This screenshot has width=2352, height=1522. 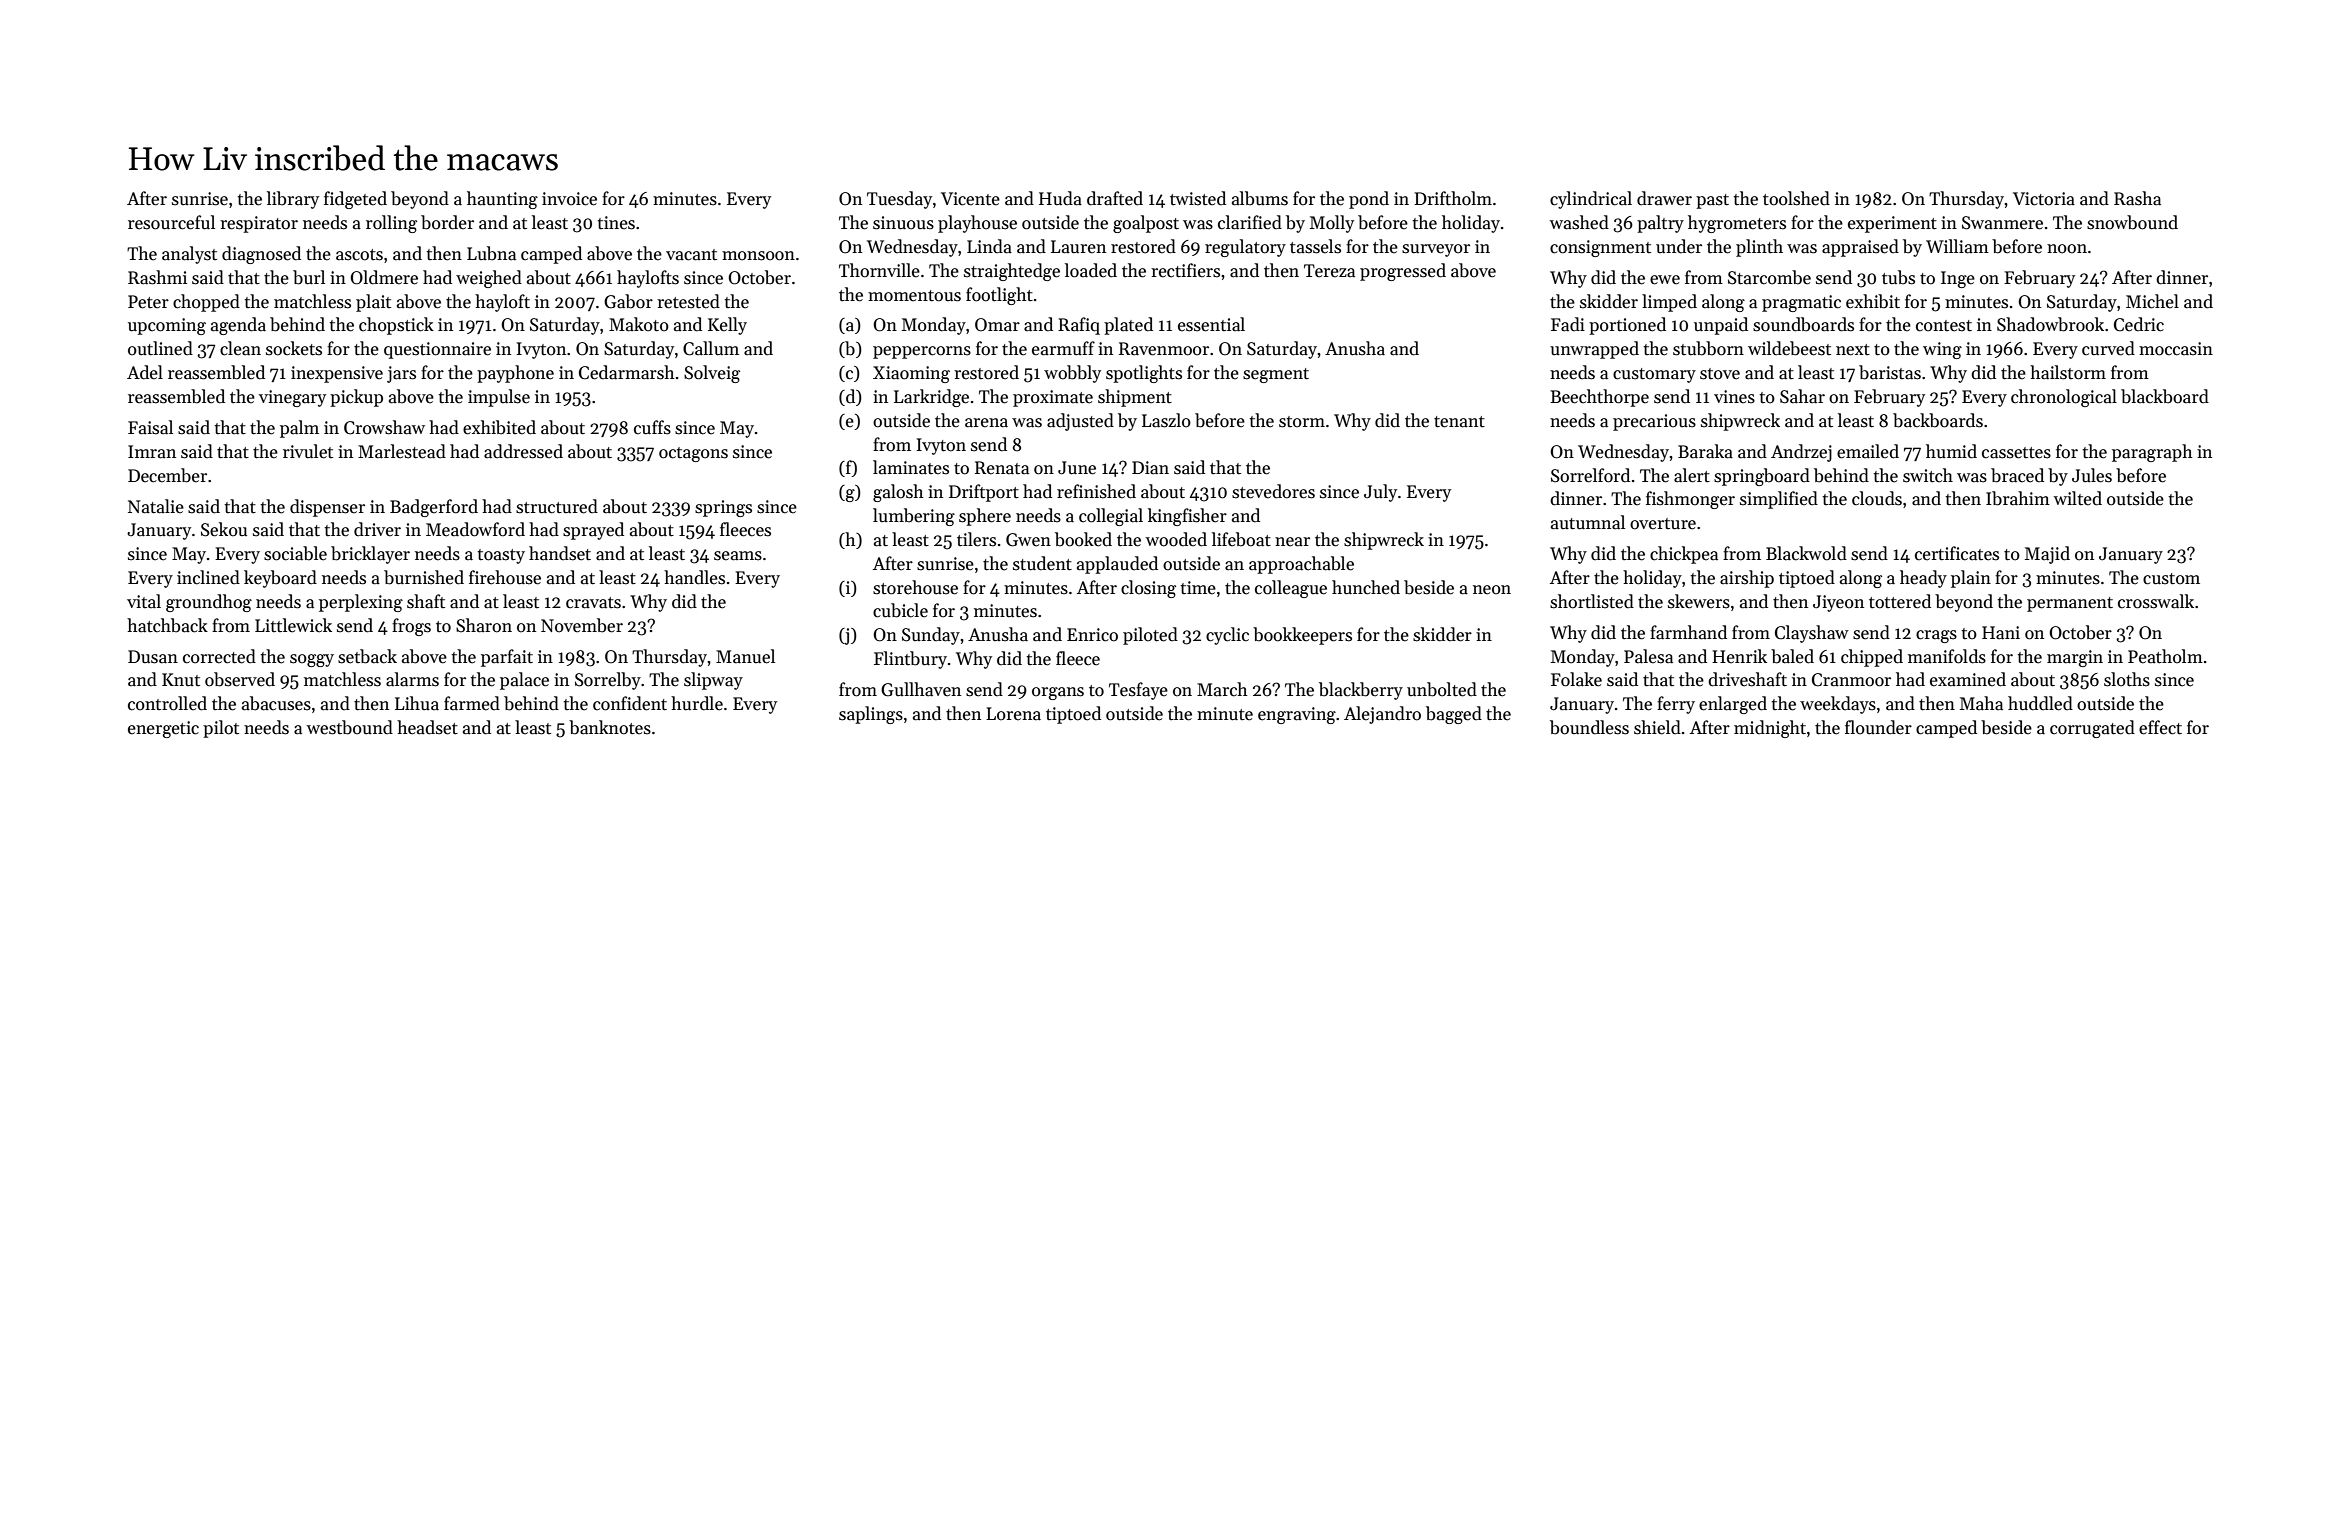 I want to click on Driftholm, so click(x=1453, y=198).
